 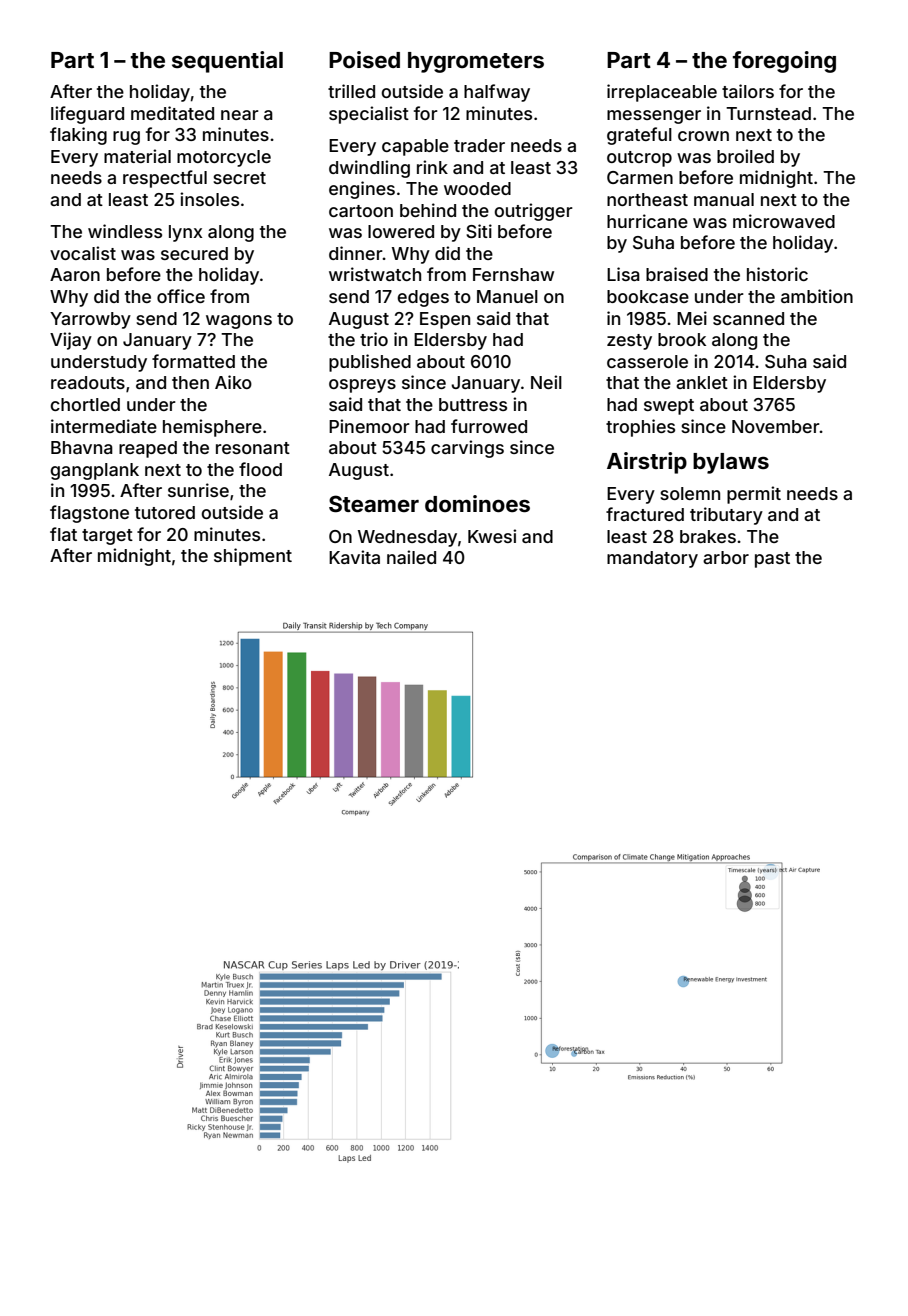 I want to click on scanned, so click(x=748, y=318).
